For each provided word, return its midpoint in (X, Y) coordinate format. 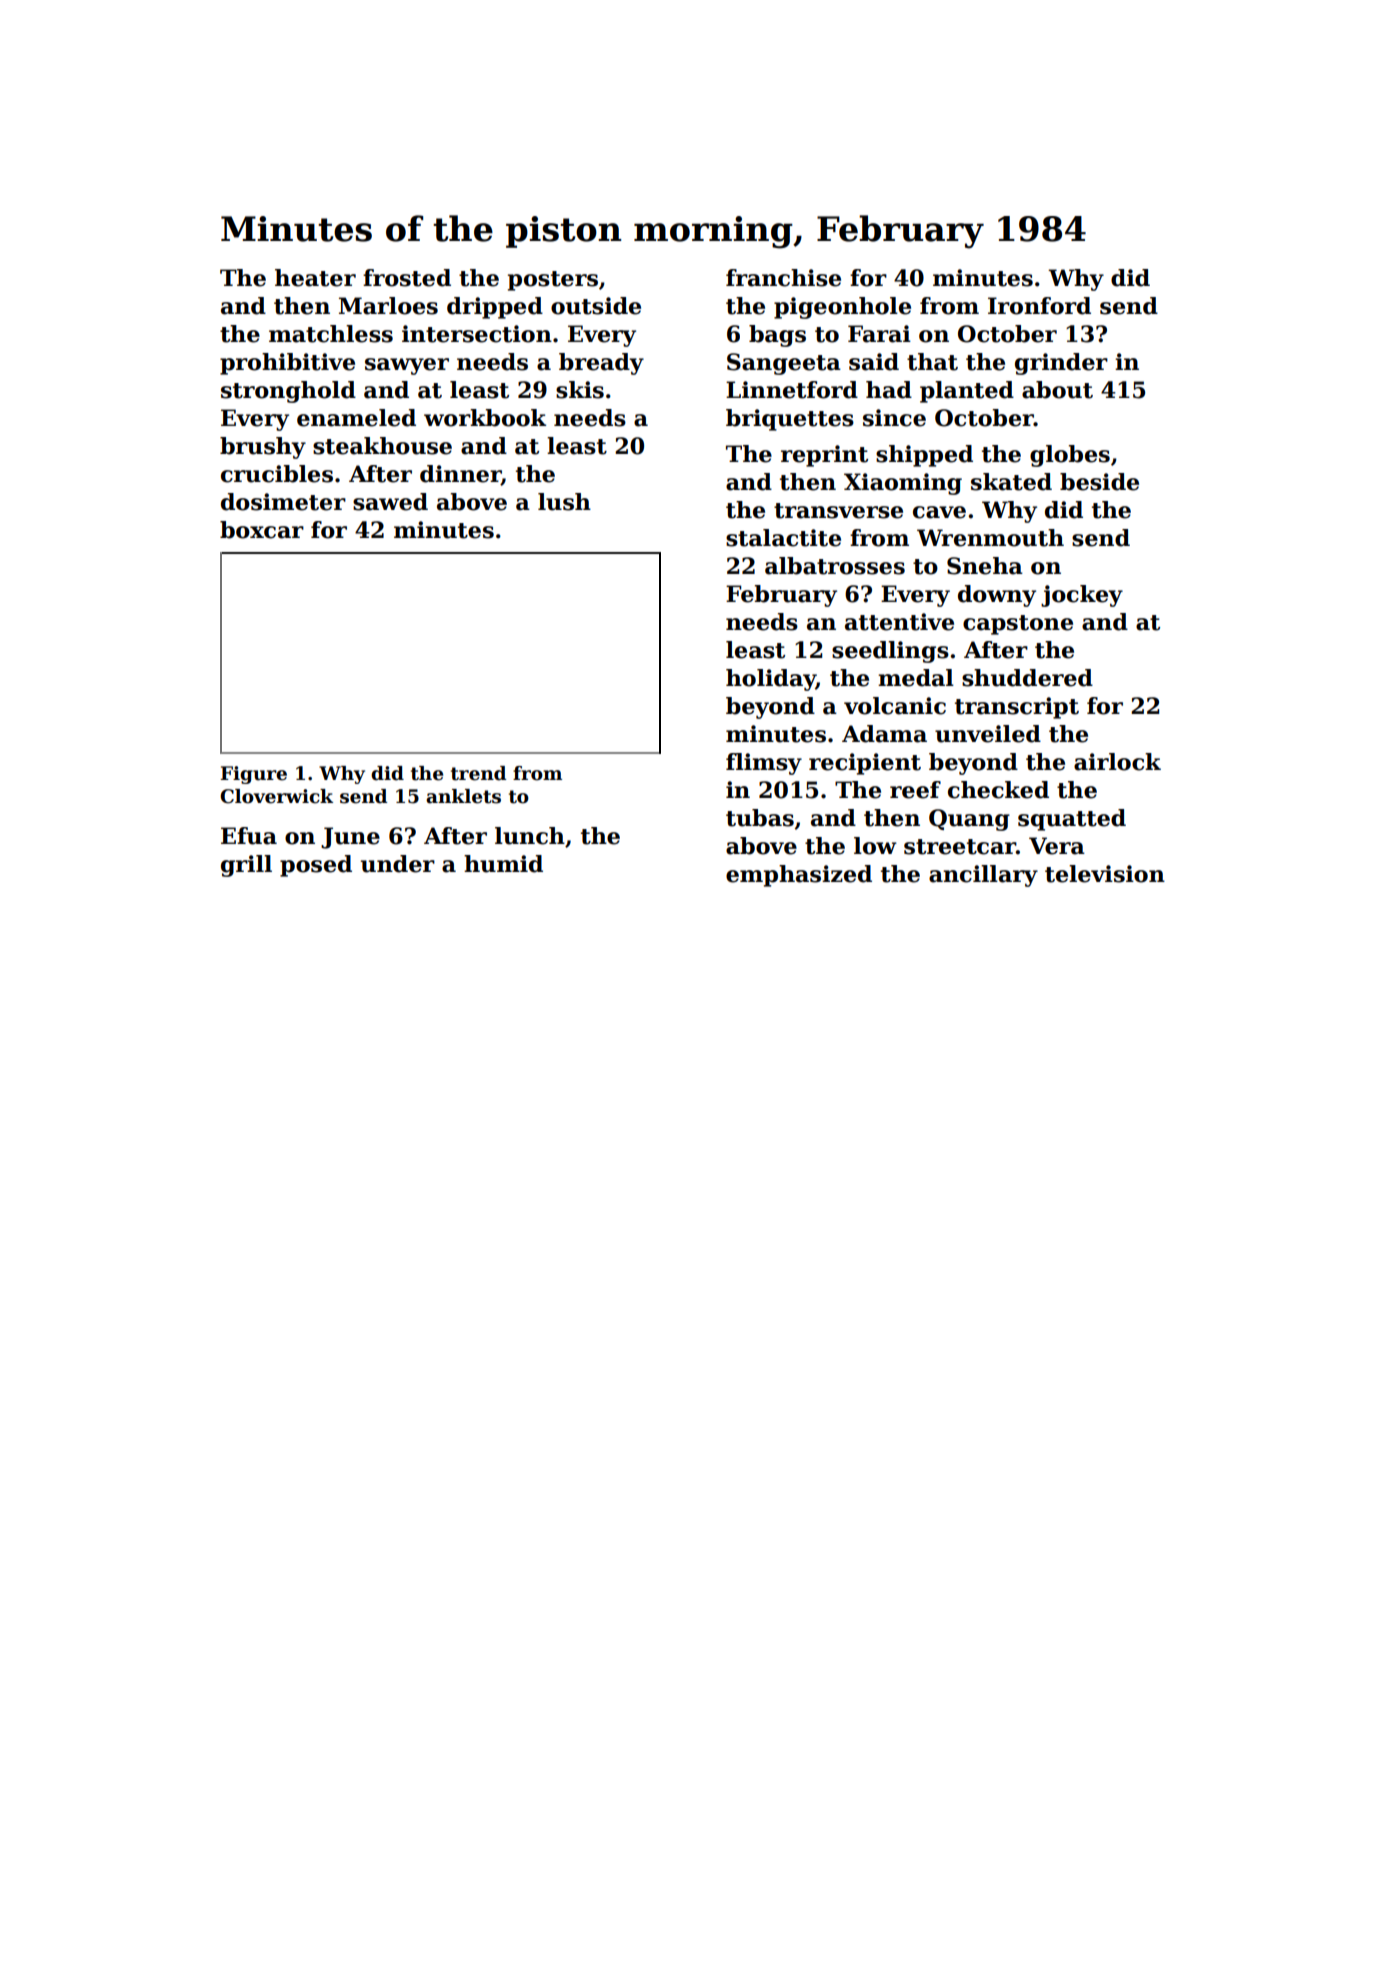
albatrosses (835, 566)
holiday (771, 680)
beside (1099, 482)
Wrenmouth (990, 538)
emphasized (799, 876)
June (350, 838)
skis (580, 390)
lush (564, 502)
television (1105, 874)
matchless (331, 334)
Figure (254, 775)
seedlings (890, 652)
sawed (390, 502)
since (894, 418)
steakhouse (382, 446)
